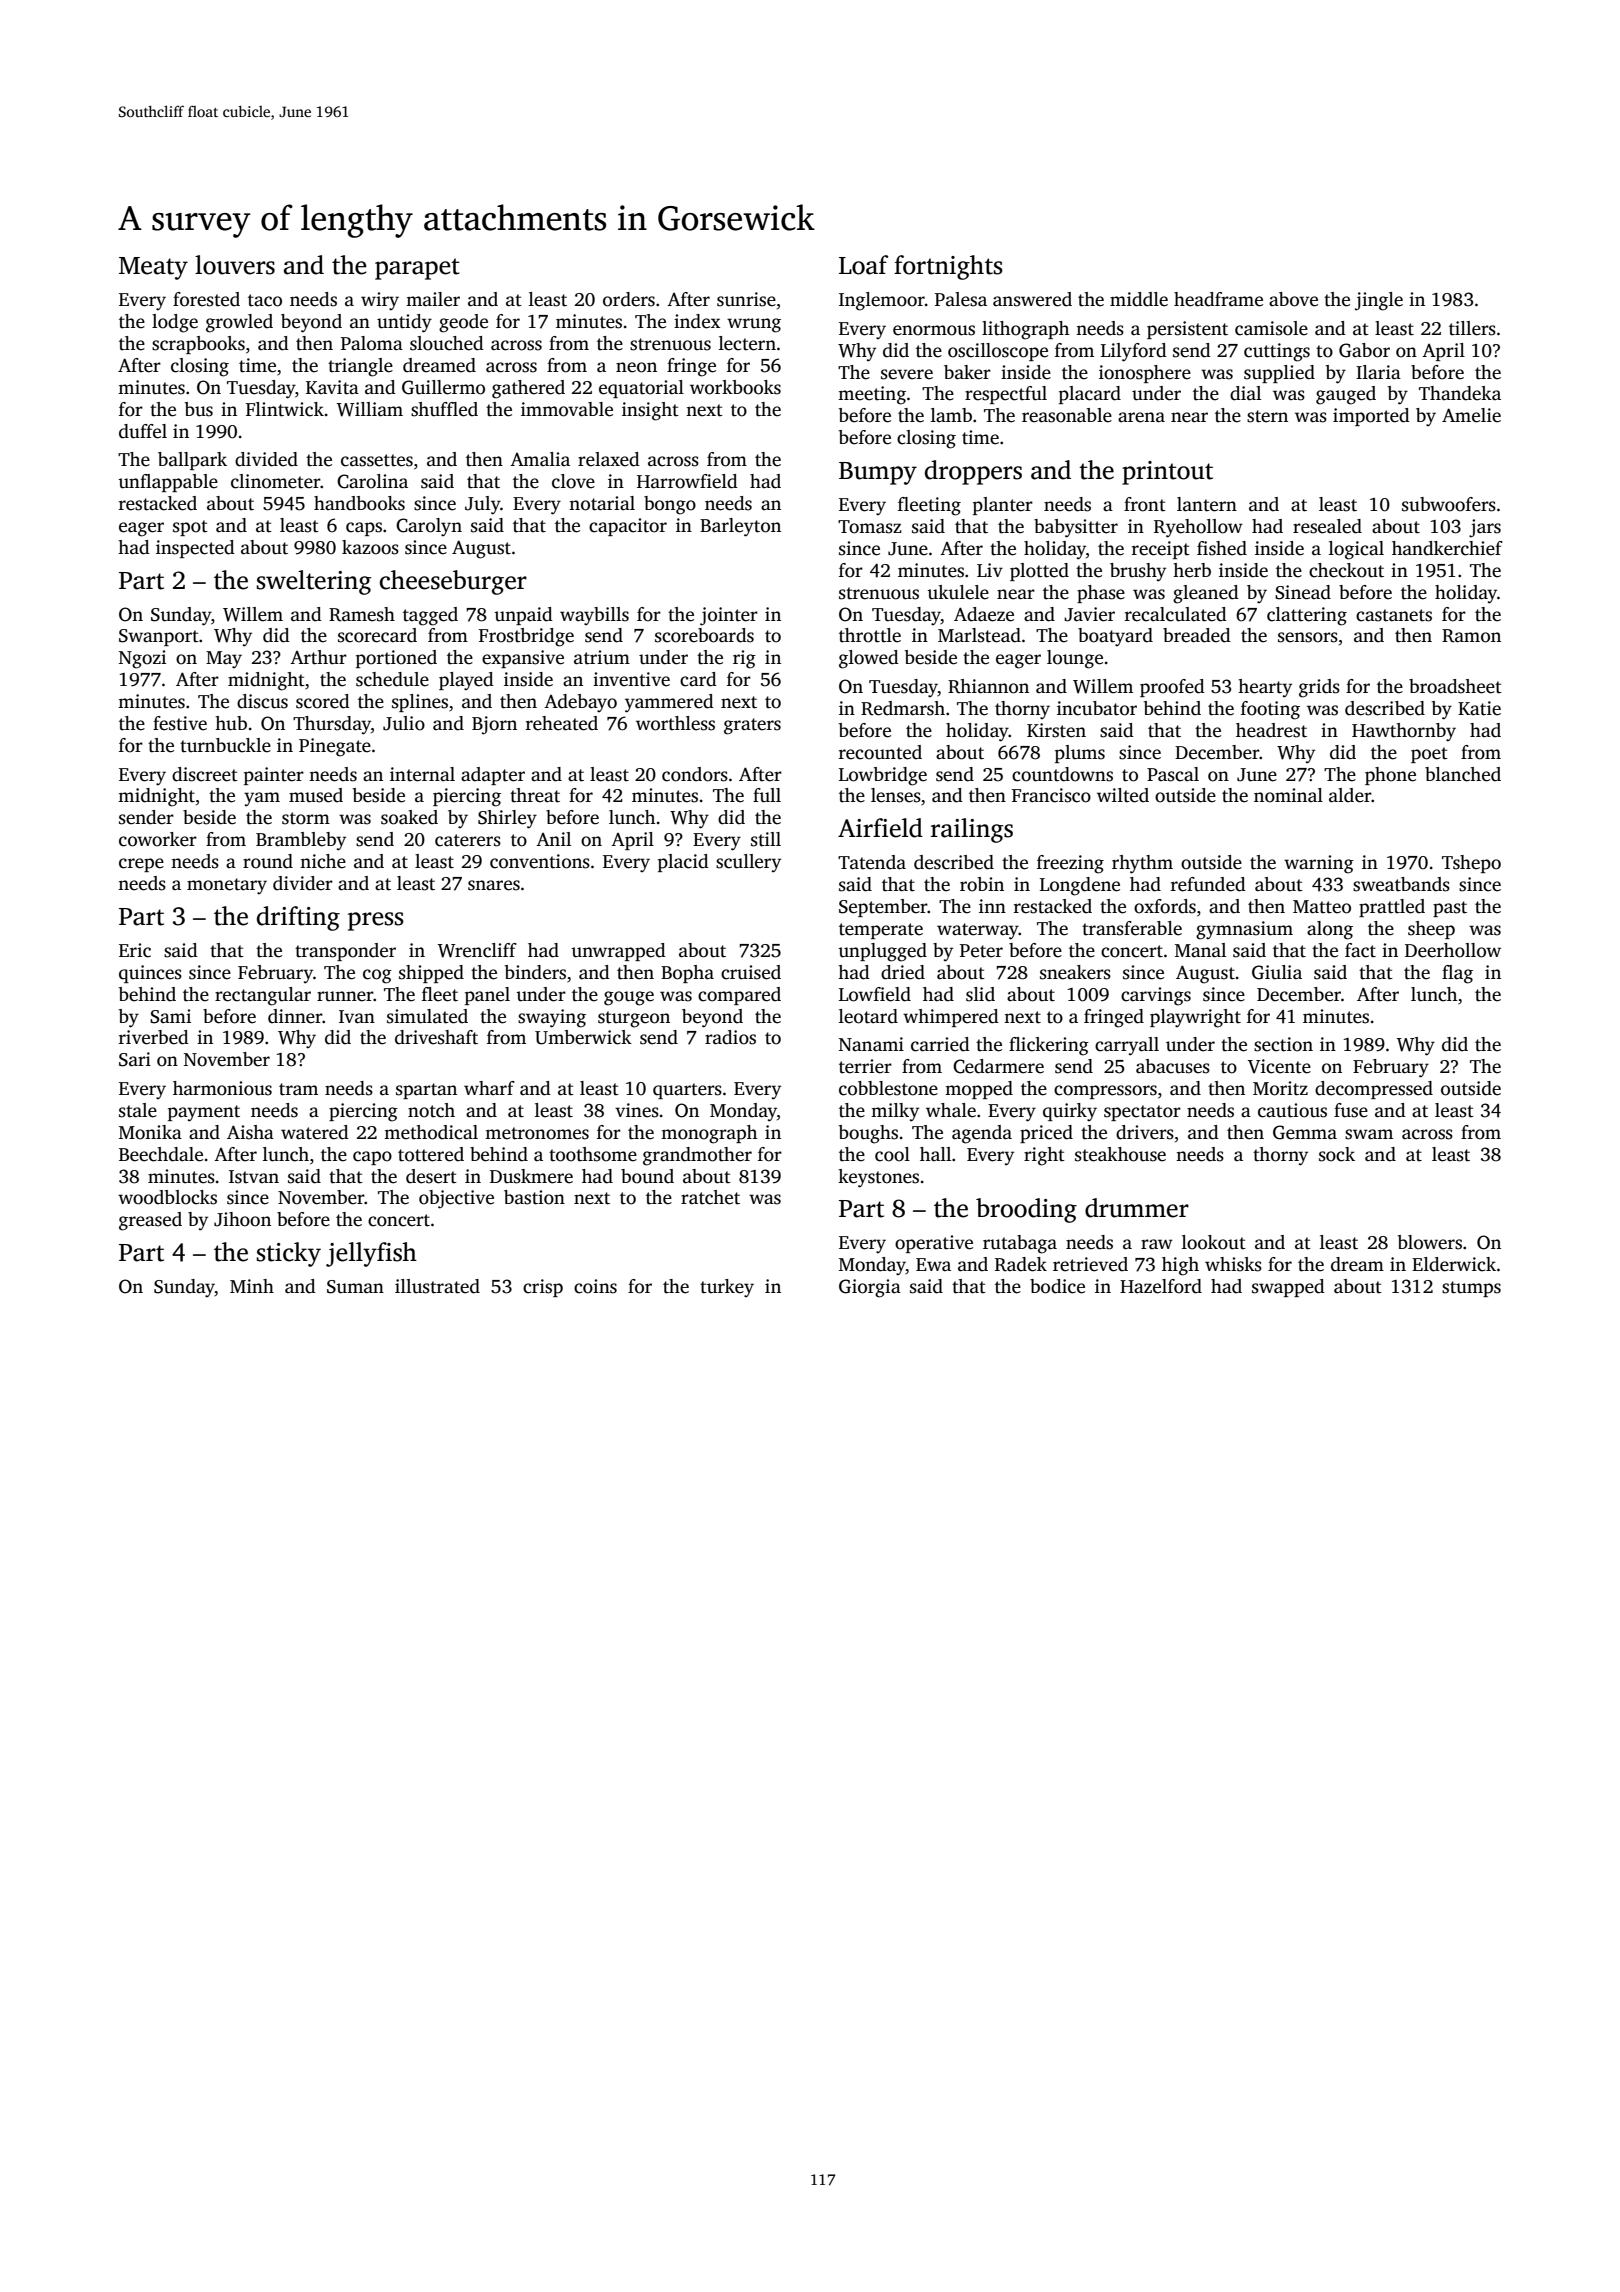 The width and height of the screenshot is (1620, 2292). What do you see at coordinates (1293, 299) in the screenshot?
I see `above` at bounding box center [1293, 299].
